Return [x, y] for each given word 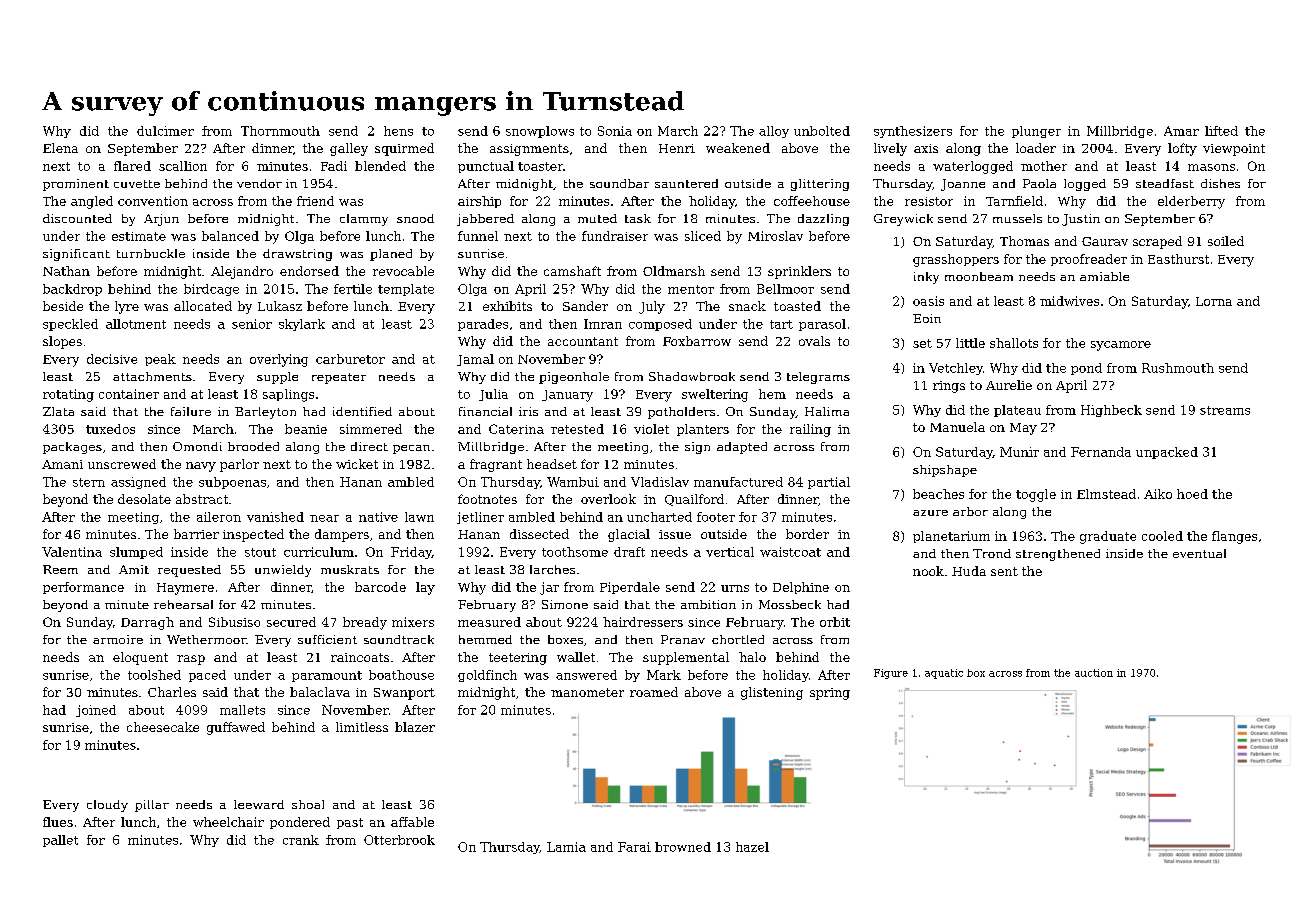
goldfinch [487, 676]
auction [1094, 673]
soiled [1226, 241]
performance [83, 588]
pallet [60, 841]
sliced [703, 236]
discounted [77, 218]
